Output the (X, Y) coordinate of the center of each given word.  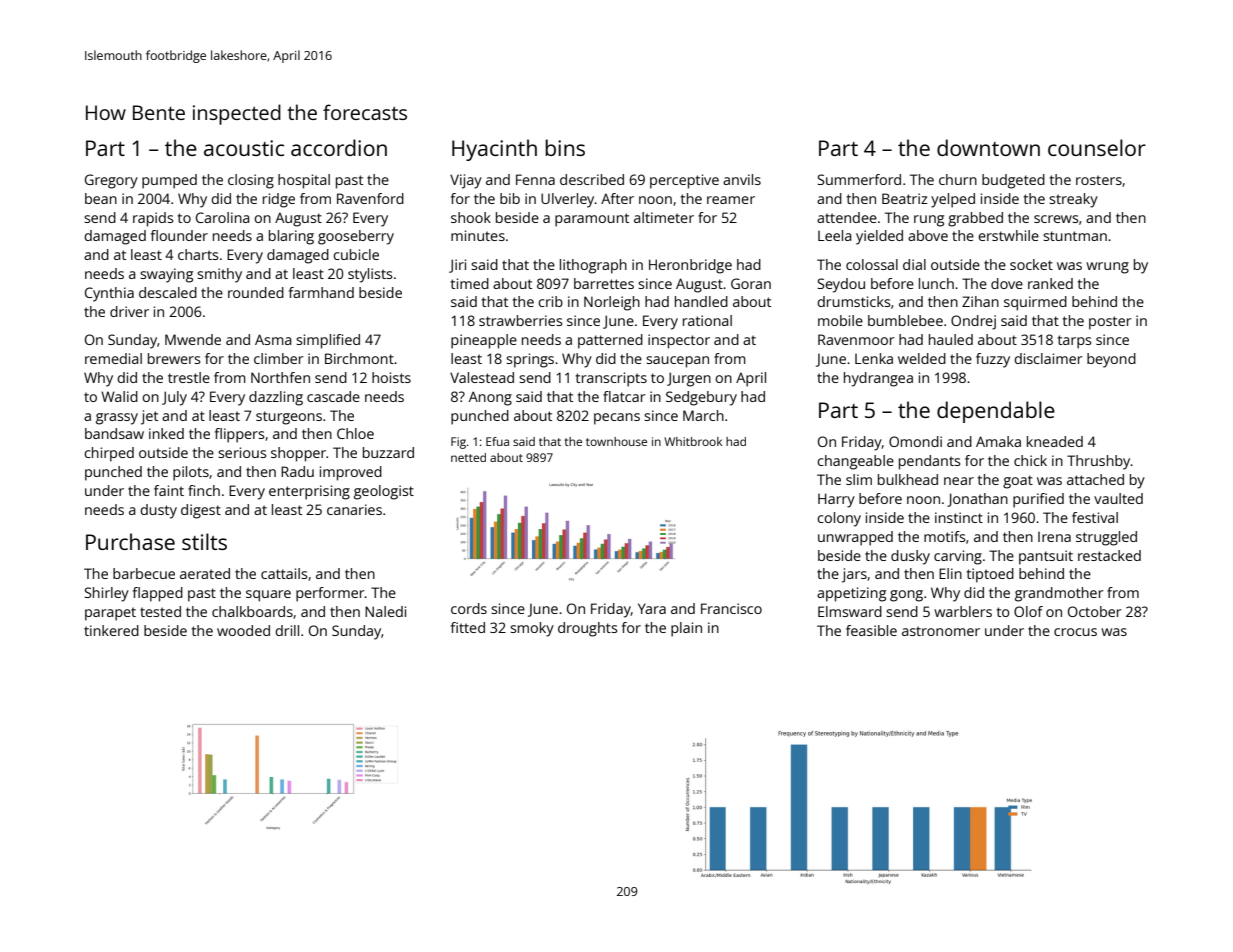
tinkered (111, 630)
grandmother (1059, 594)
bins (565, 147)
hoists (391, 377)
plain (686, 629)
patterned (610, 341)
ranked (1050, 283)
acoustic (244, 148)
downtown (988, 147)
